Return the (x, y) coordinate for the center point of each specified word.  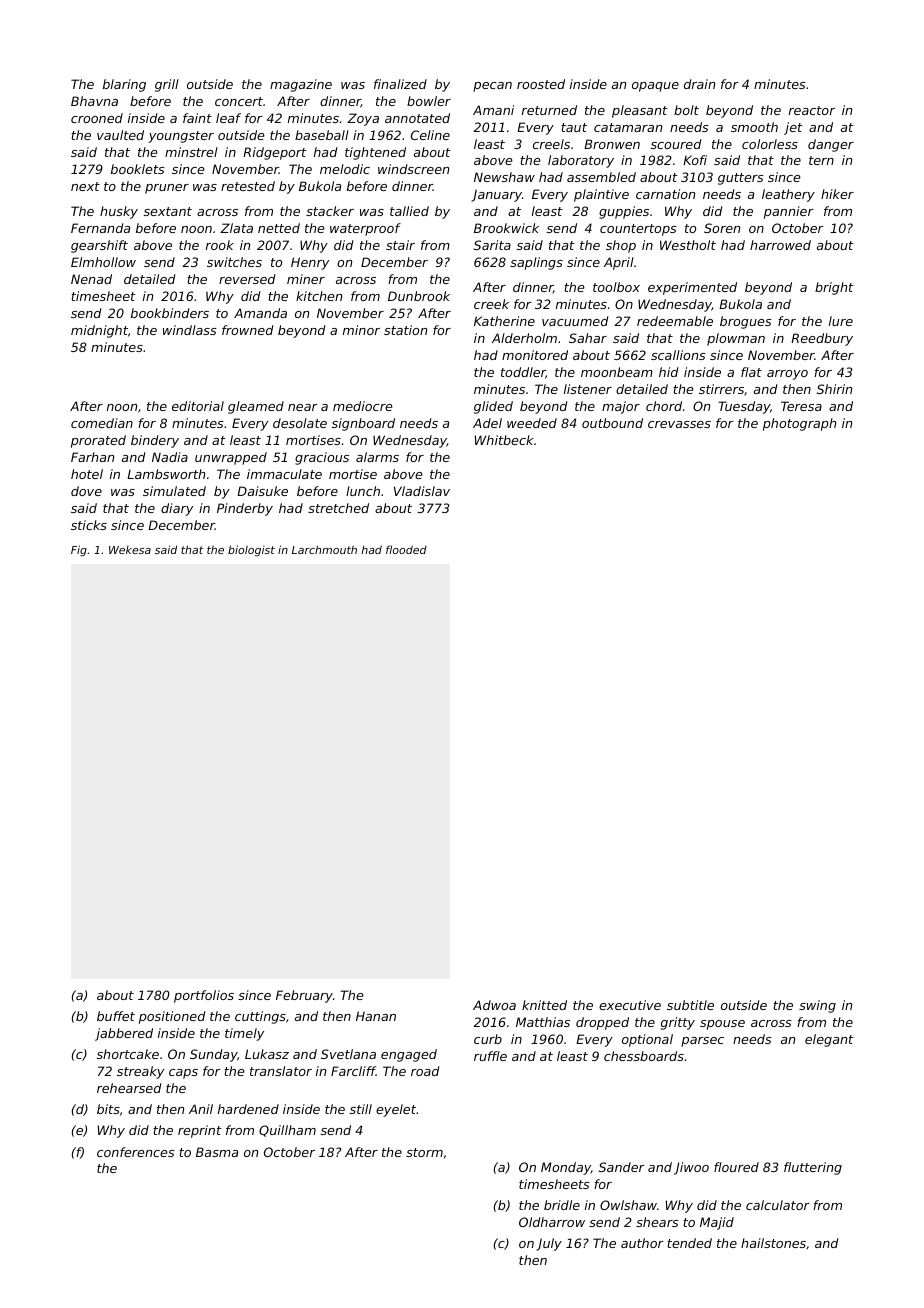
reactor (812, 110)
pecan (492, 87)
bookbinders (170, 313)
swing (817, 1006)
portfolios (204, 996)
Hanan (376, 1016)
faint (197, 118)
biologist (251, 551)
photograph (799, 424)
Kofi (695, 160)
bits (108, 1109)
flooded (406, 549)
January (496, 195)
